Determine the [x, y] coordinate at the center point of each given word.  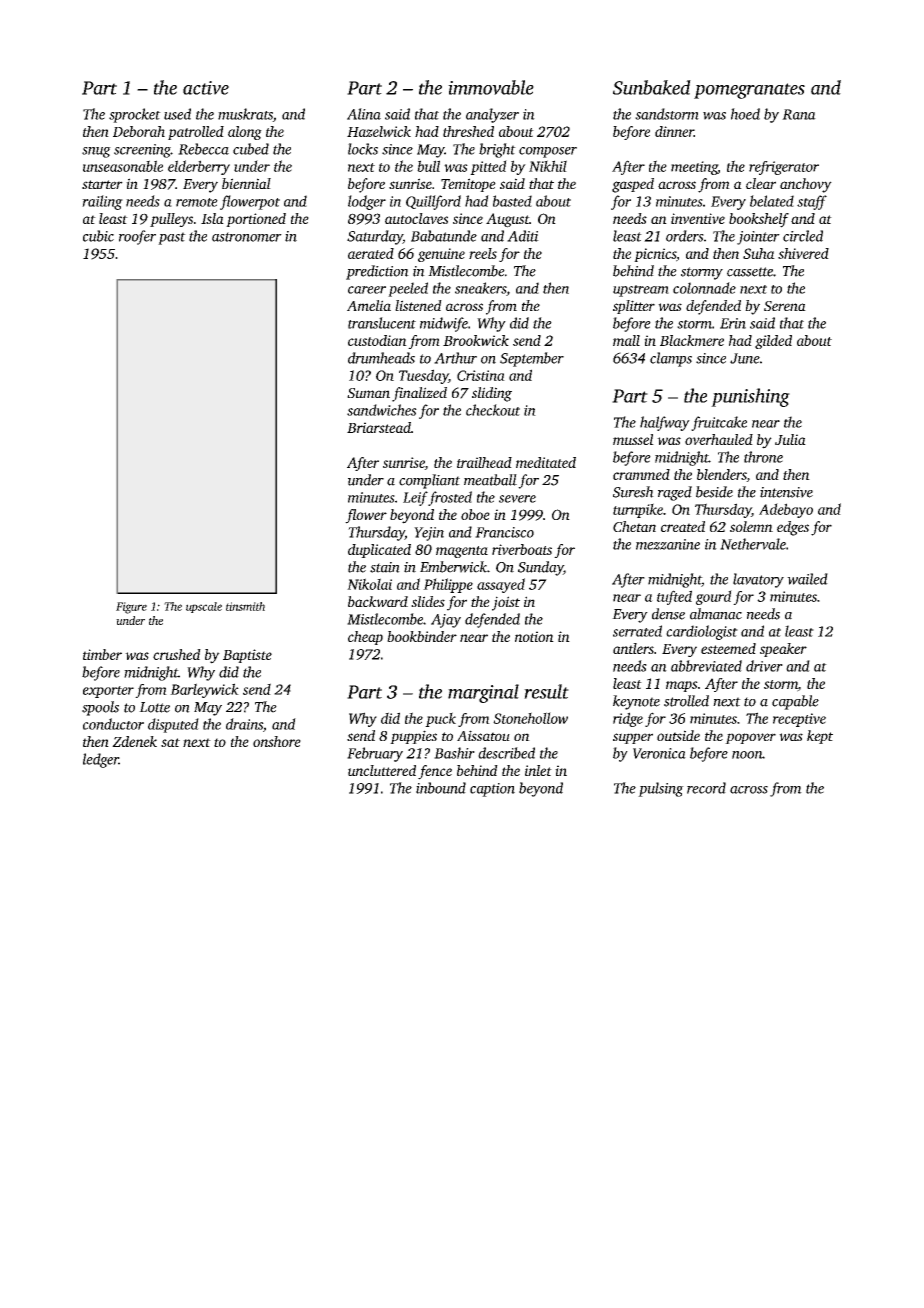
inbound [441, 788]
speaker [783, 650]
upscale [204, 607]
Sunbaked [652, 87]
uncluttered [382, 770]
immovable [491, 87]
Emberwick [453, 567]
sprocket [135, 115]
